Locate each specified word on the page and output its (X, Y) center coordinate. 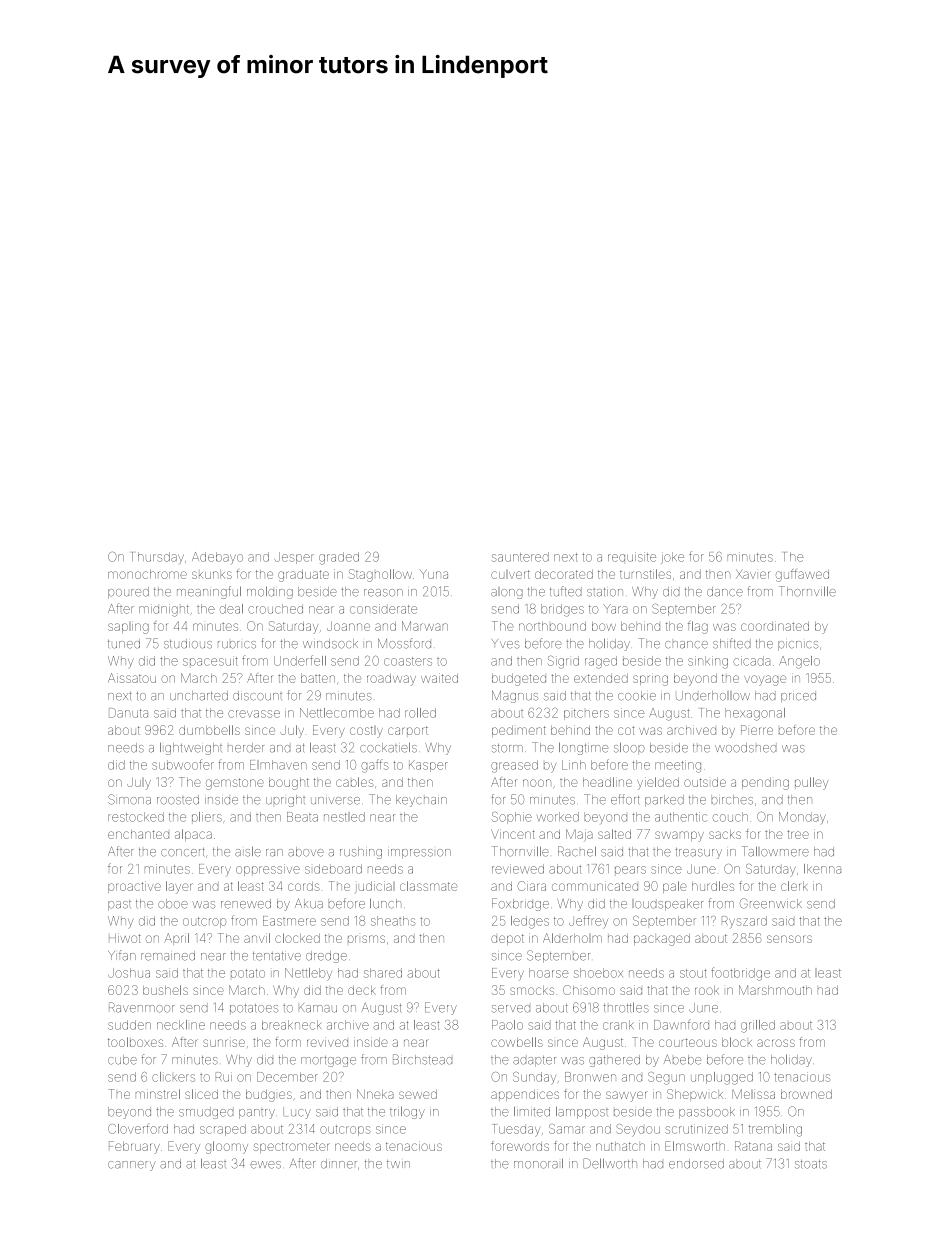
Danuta (128, 713)
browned (806, 1094)
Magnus (515, 697)
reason (383, 593)
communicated (595, 886)
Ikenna (822, 869)
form (288, 1042)
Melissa (753, 1094)
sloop (629, 748)
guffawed (802, 575)
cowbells (517, 1042)
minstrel (158, 1094)
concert (183, 852)
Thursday (158, 558)
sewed (418, 1094)
